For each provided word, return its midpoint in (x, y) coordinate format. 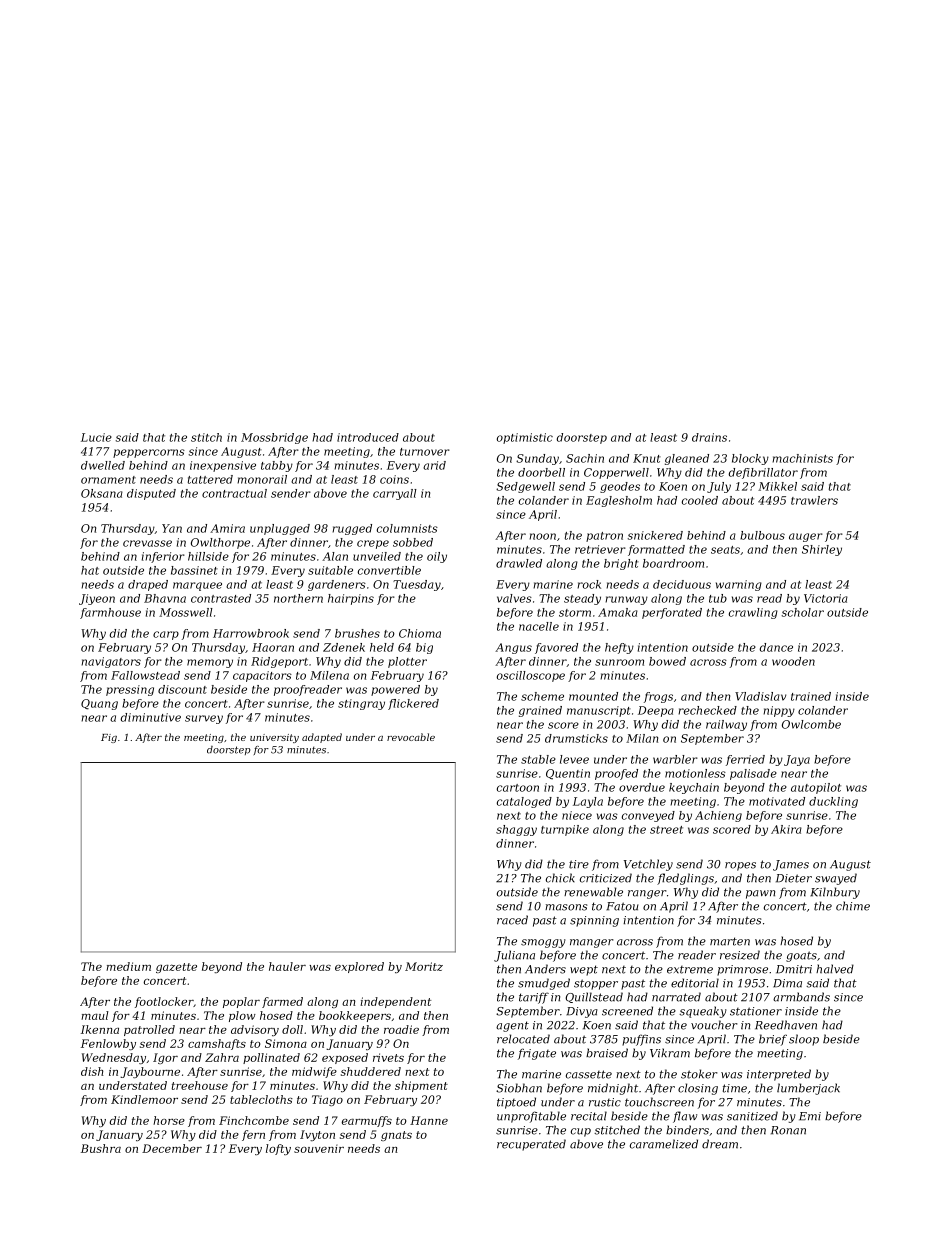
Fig (109, 738)
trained (811, 696)
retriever (600, 549)
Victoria (826, 598)
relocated (523, 1039)
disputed (151, 494)
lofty (278, 1149)
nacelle (539, 626)
